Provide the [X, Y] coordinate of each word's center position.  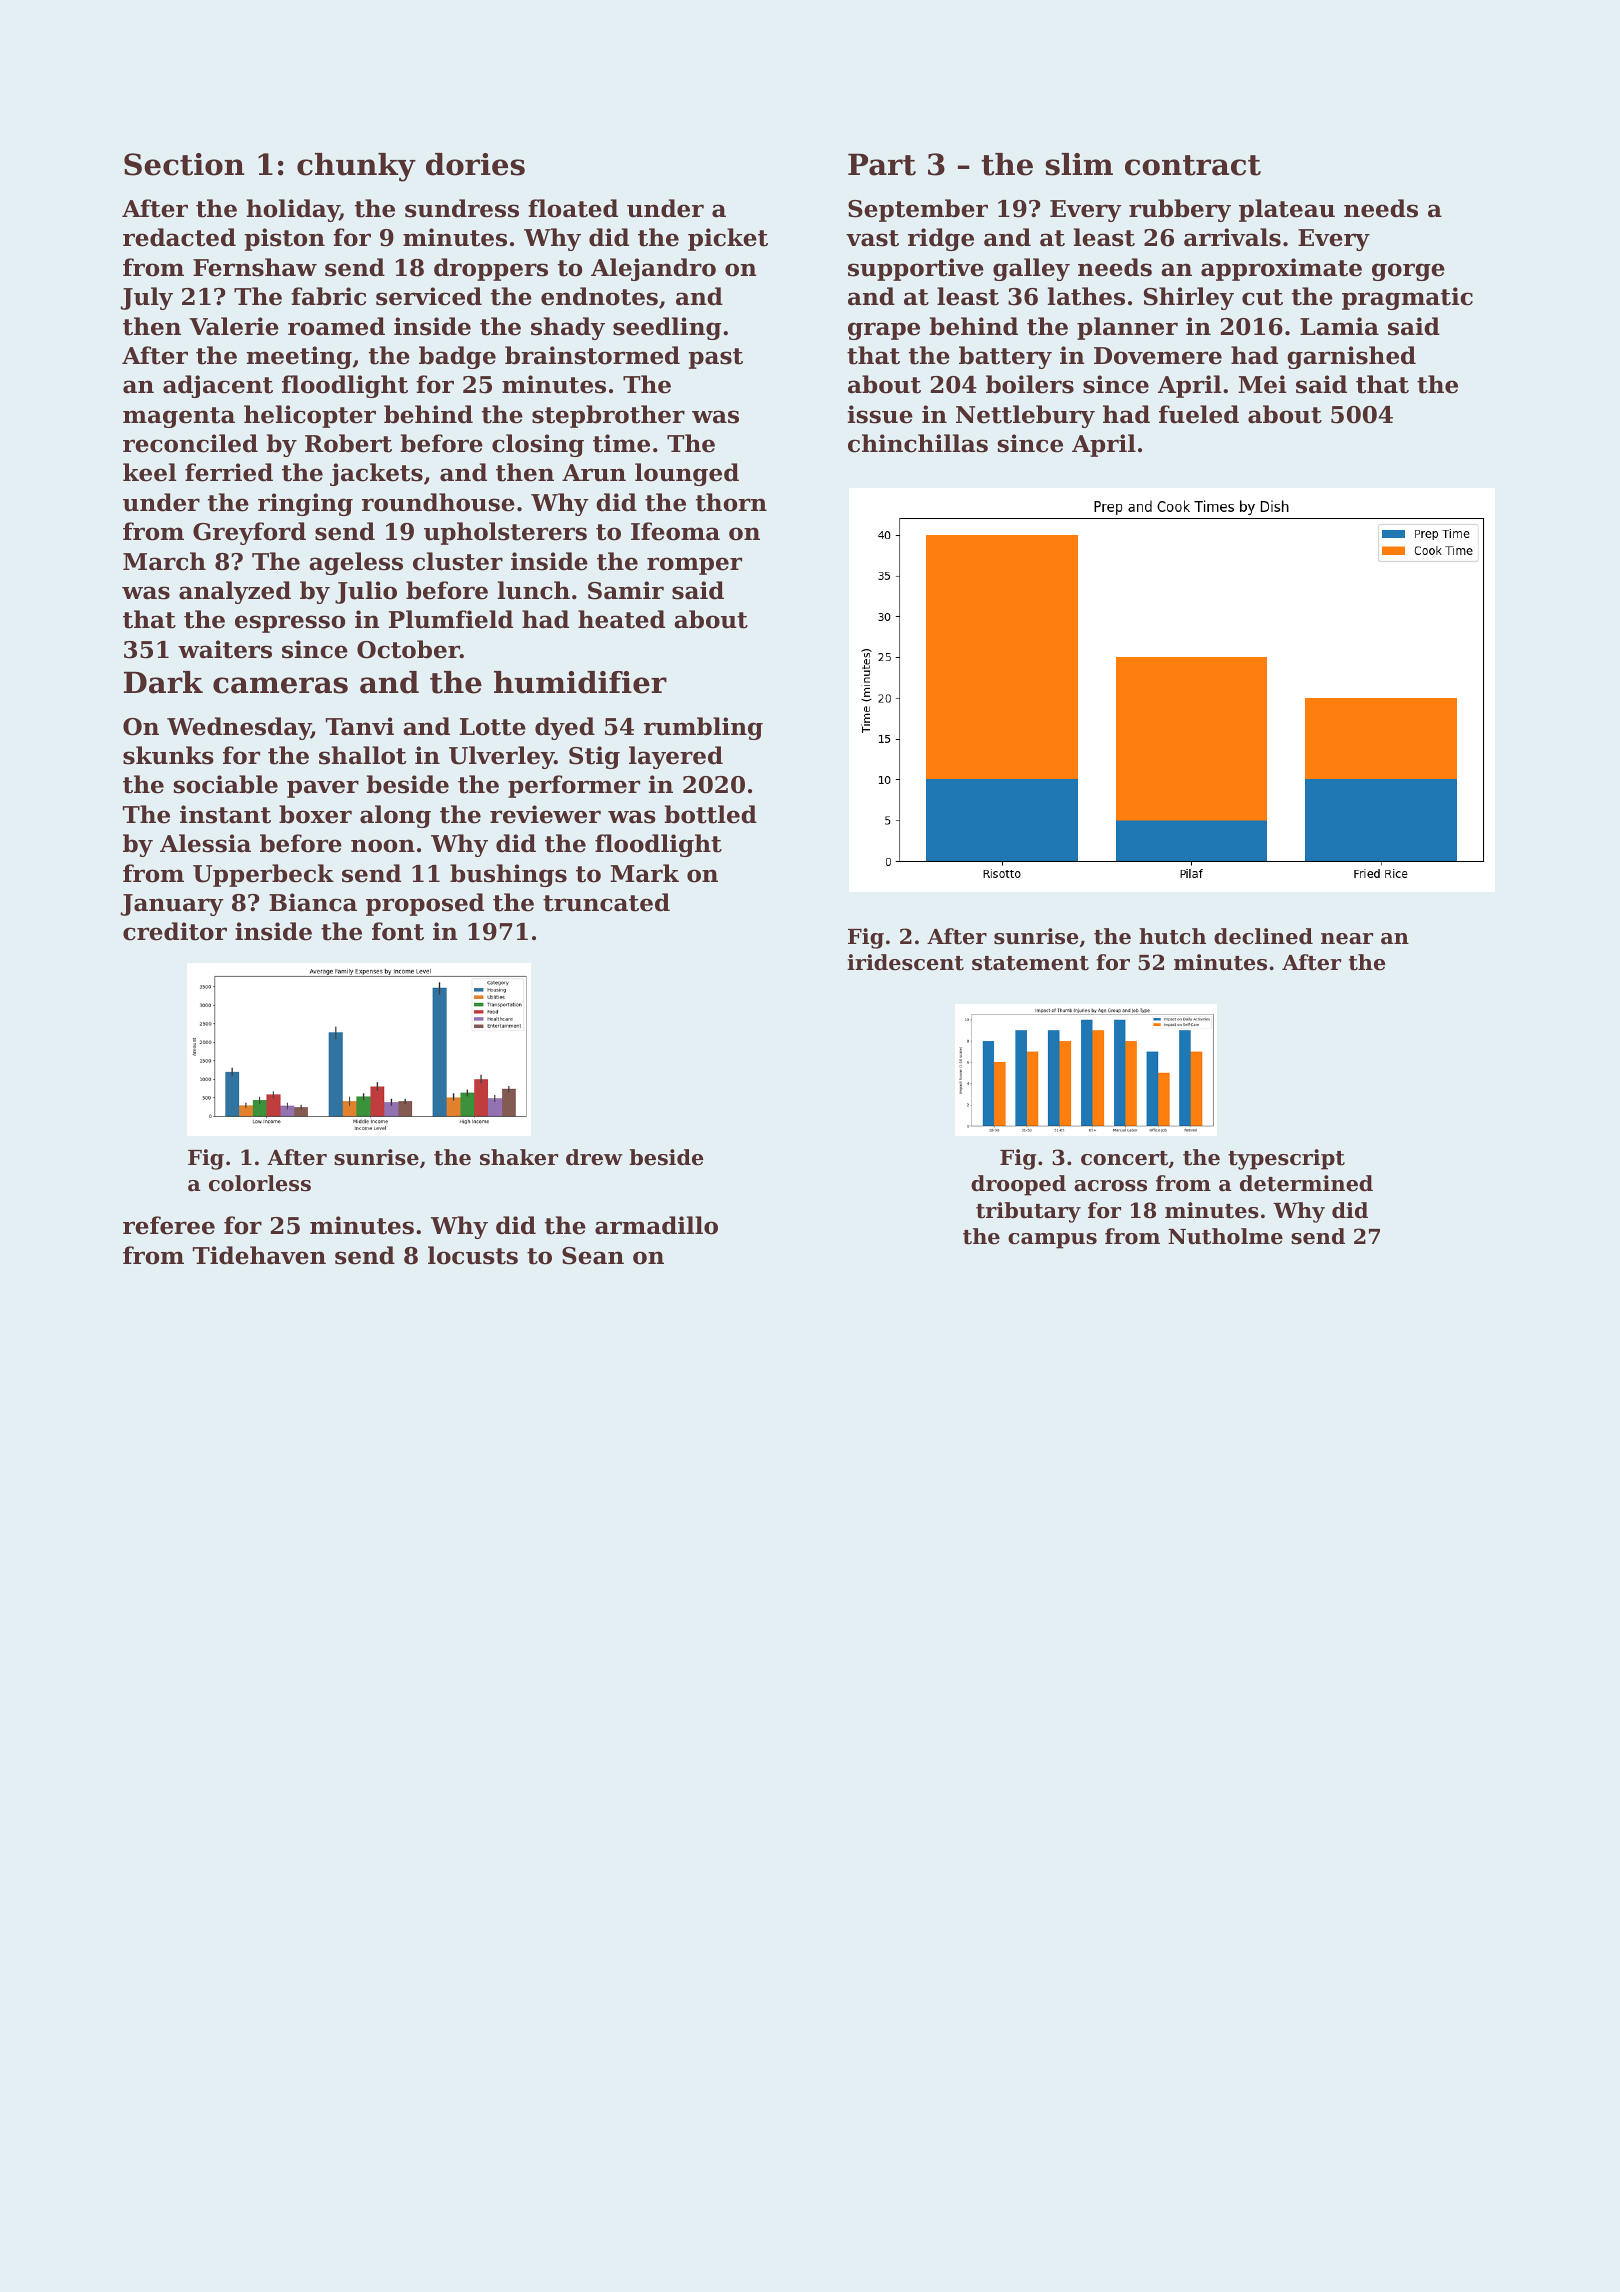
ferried [229, 472]
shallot [363, 755]
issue [880, 414]
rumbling [703, 728]
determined [1306, 1183]
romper [694, 566]
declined [1263, 936]
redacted [179, 237]
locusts [473, 1255]
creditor [175, 931]
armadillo [656, 1225]
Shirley [1189, 298]
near [1347, 939]
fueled [1199, 414]
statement [1030, 963]
